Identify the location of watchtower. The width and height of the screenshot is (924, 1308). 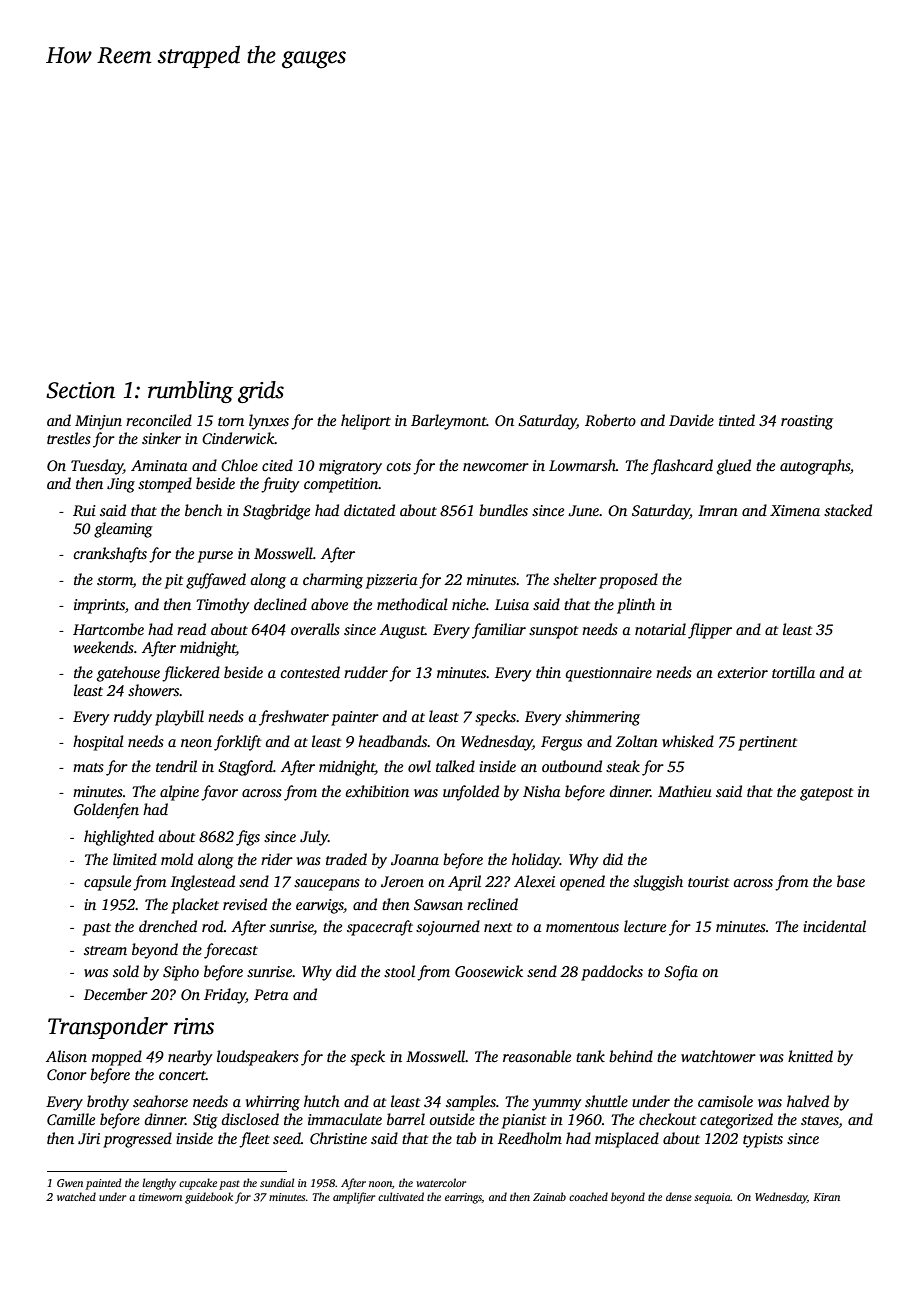
(718, 1056).
